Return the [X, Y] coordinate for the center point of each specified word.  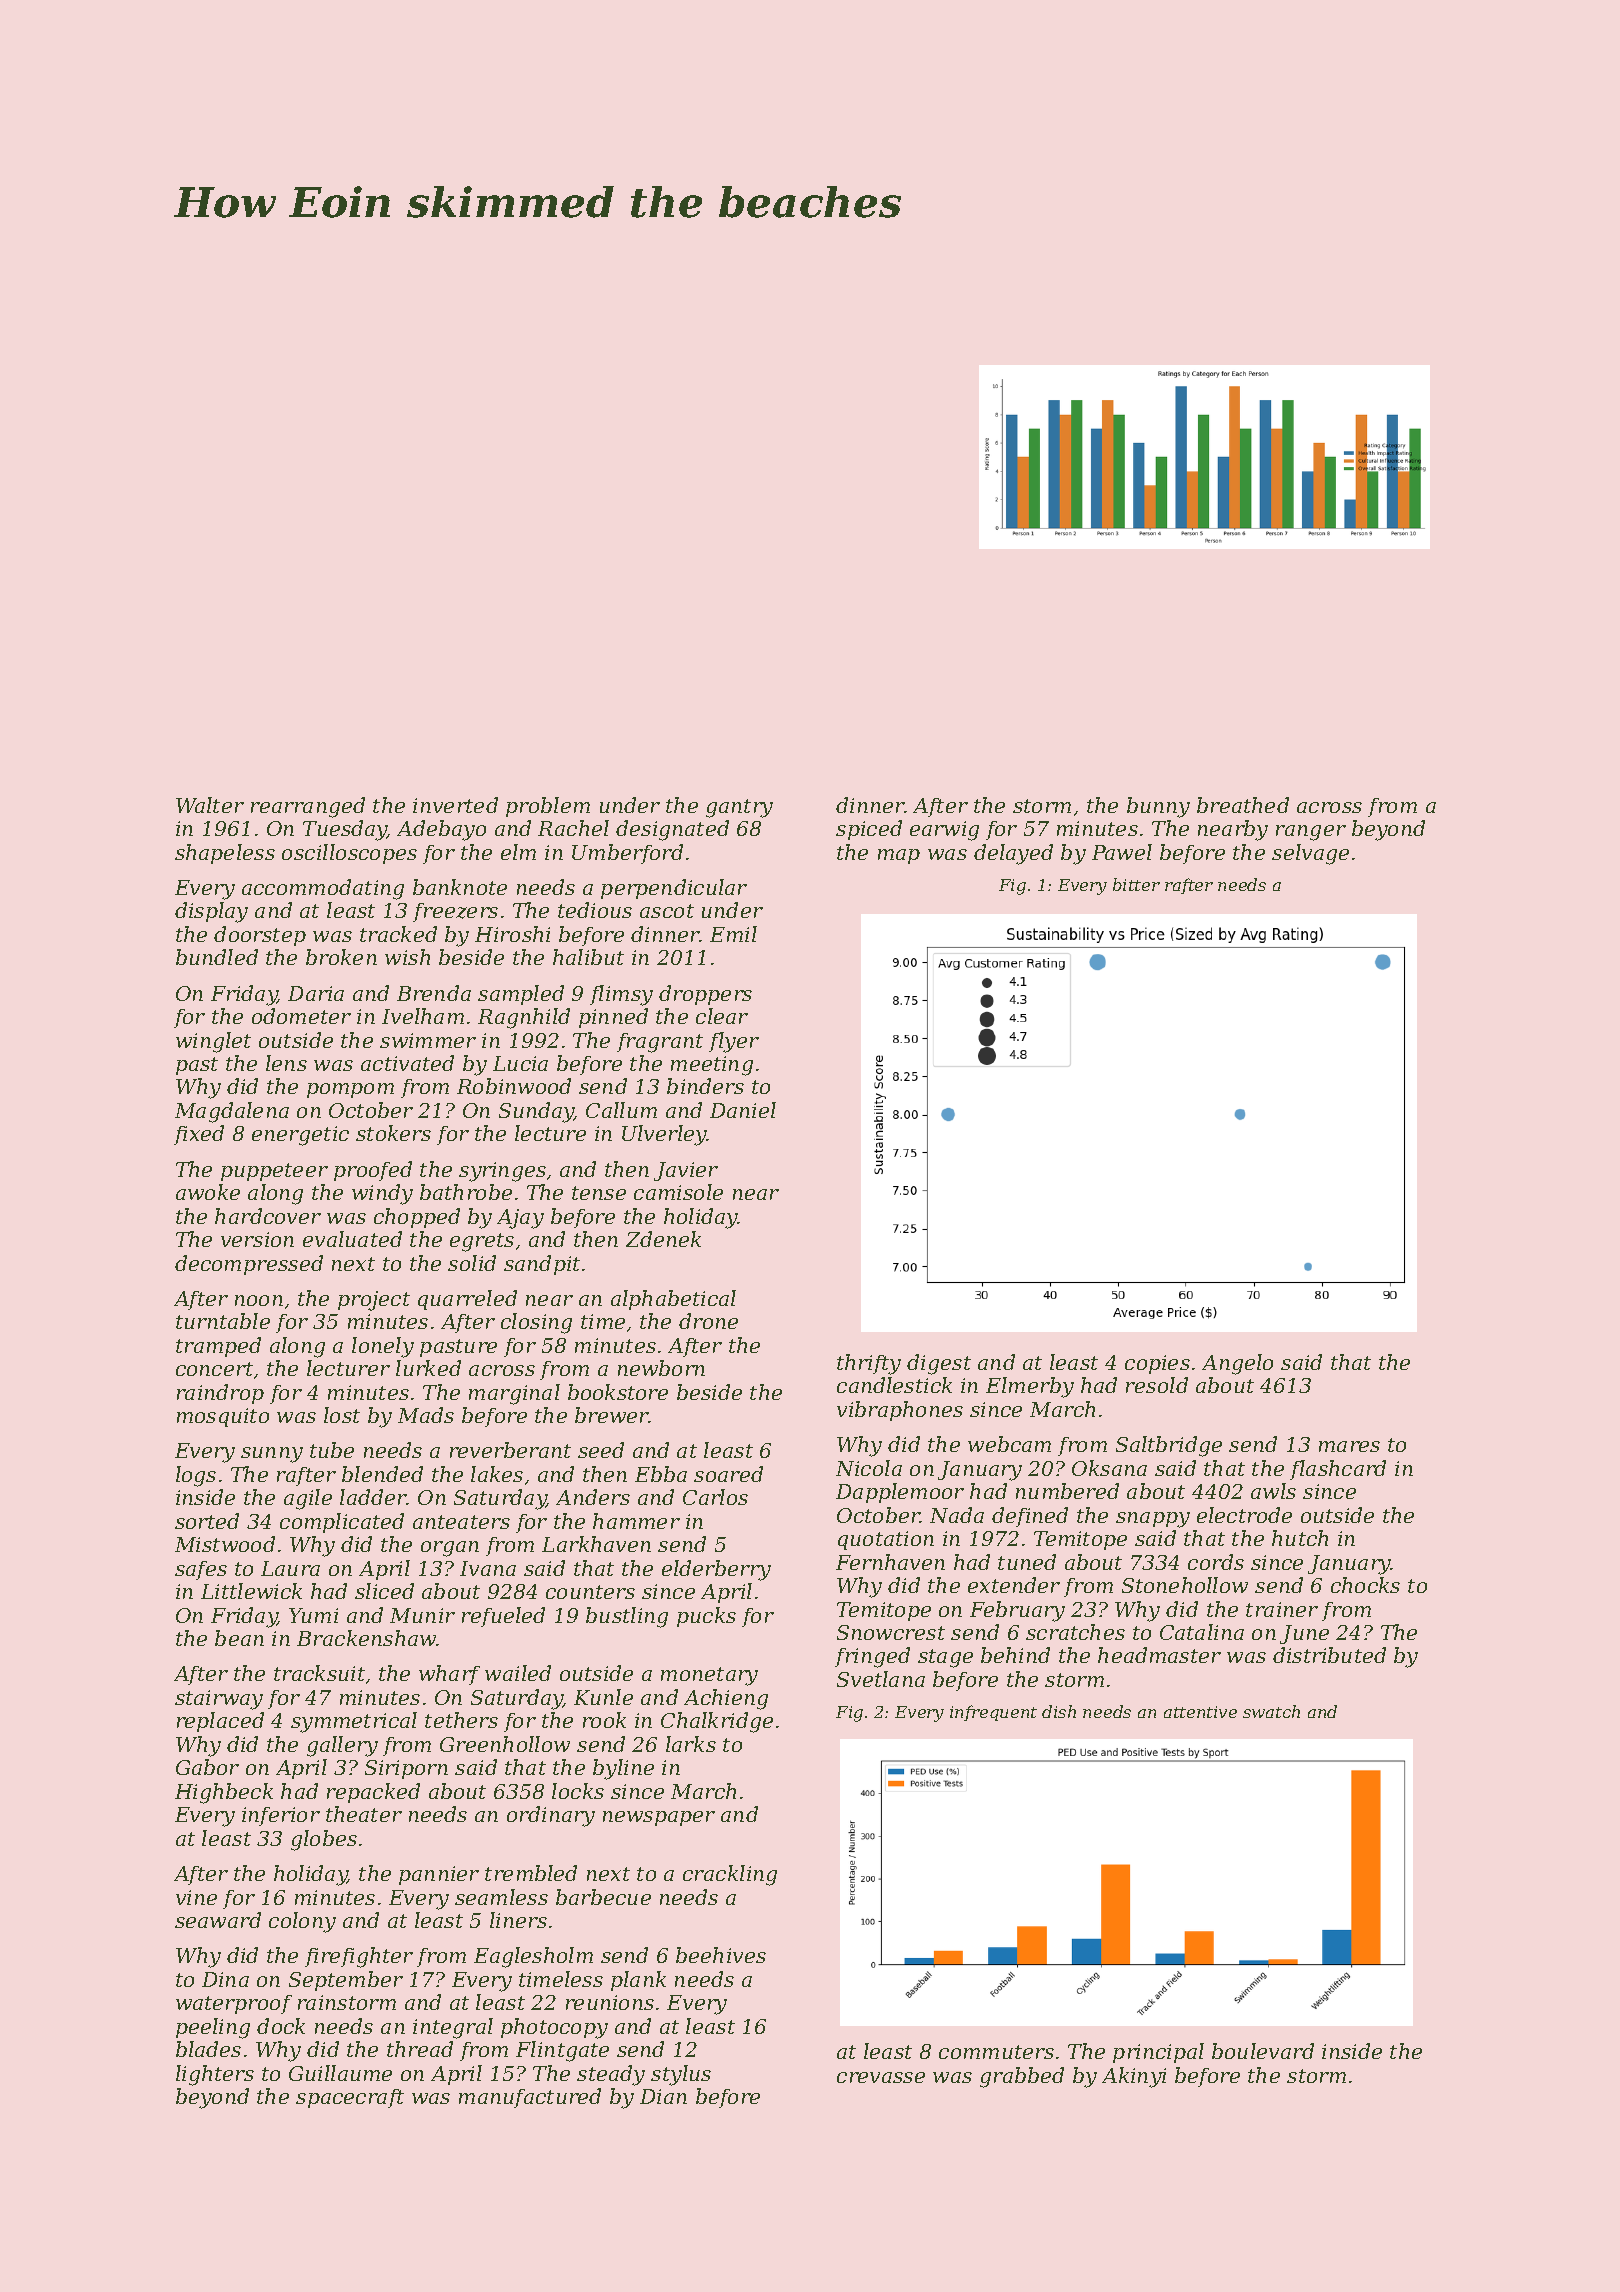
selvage [1310, 854]
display [211, 912]
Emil [733, 934]
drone [708, 1321]
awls [1273, 1491]
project [374, 1301]
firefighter [359, 1957]
